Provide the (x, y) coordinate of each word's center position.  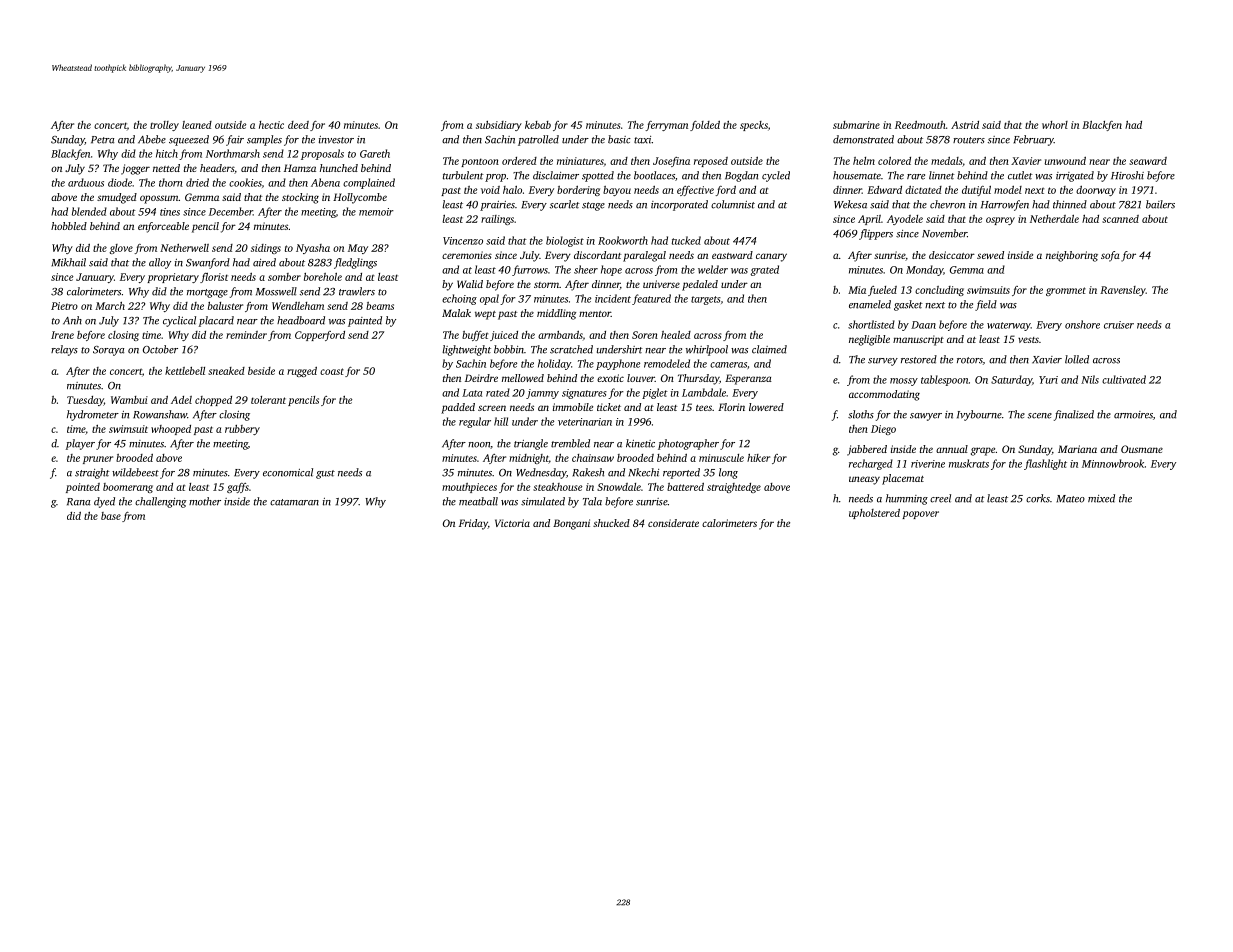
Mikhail (68, 262)
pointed (83, 488)
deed (298, 125)
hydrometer (93, 415)
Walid (470, 284)
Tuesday (85, 401)
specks (754, 126)
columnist (733, 204)
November (944, 233)
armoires (1133, 415)
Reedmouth (920, 125)
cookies (245, 182)
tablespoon (944, 380)
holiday (554, 364)
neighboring (1072, 256)
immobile (573, 407)
